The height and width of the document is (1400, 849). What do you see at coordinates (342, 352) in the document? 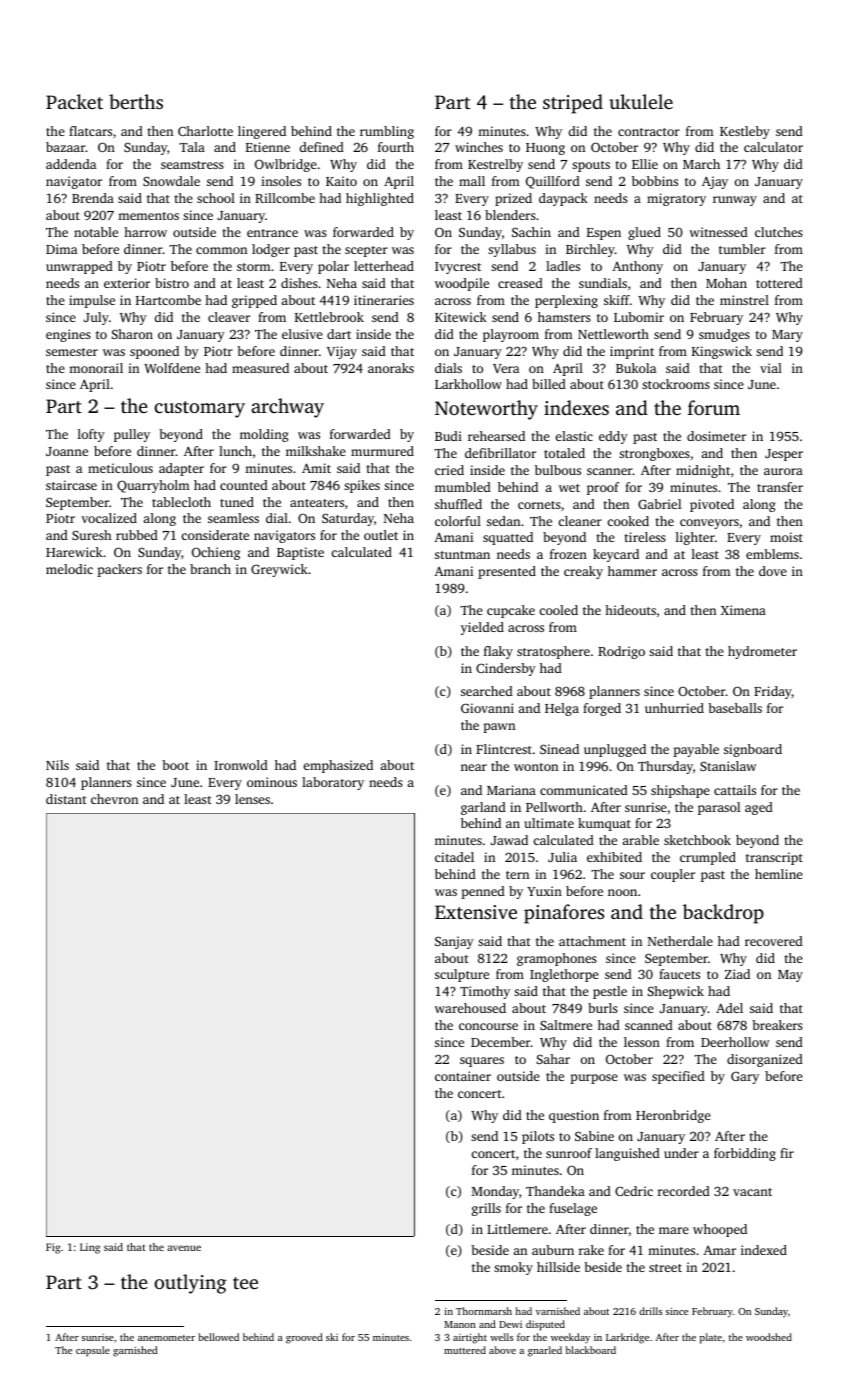
I see `Vijay` at bounding box center [342, 352].
